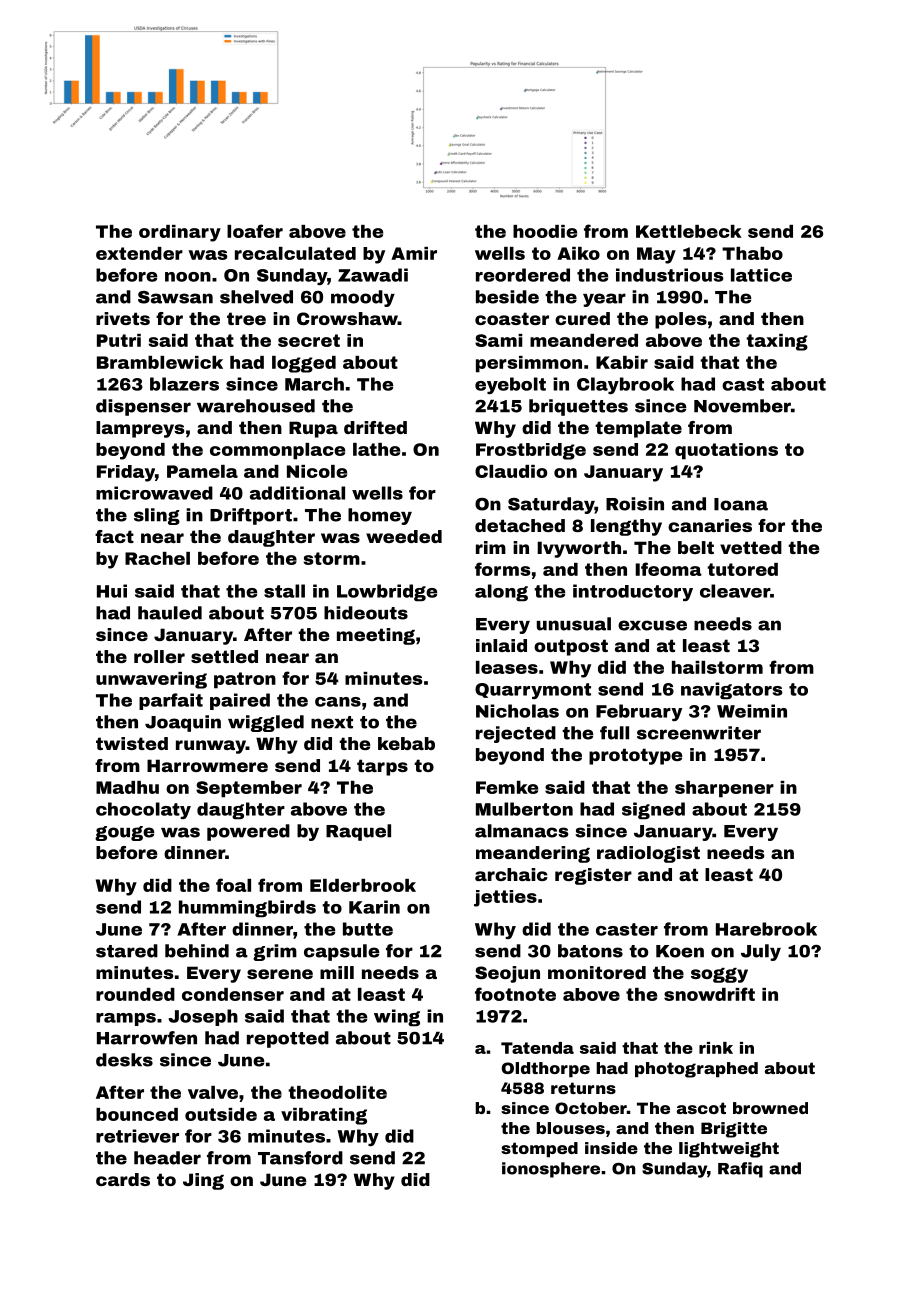  I want to click on batons, so click(590, 951).
